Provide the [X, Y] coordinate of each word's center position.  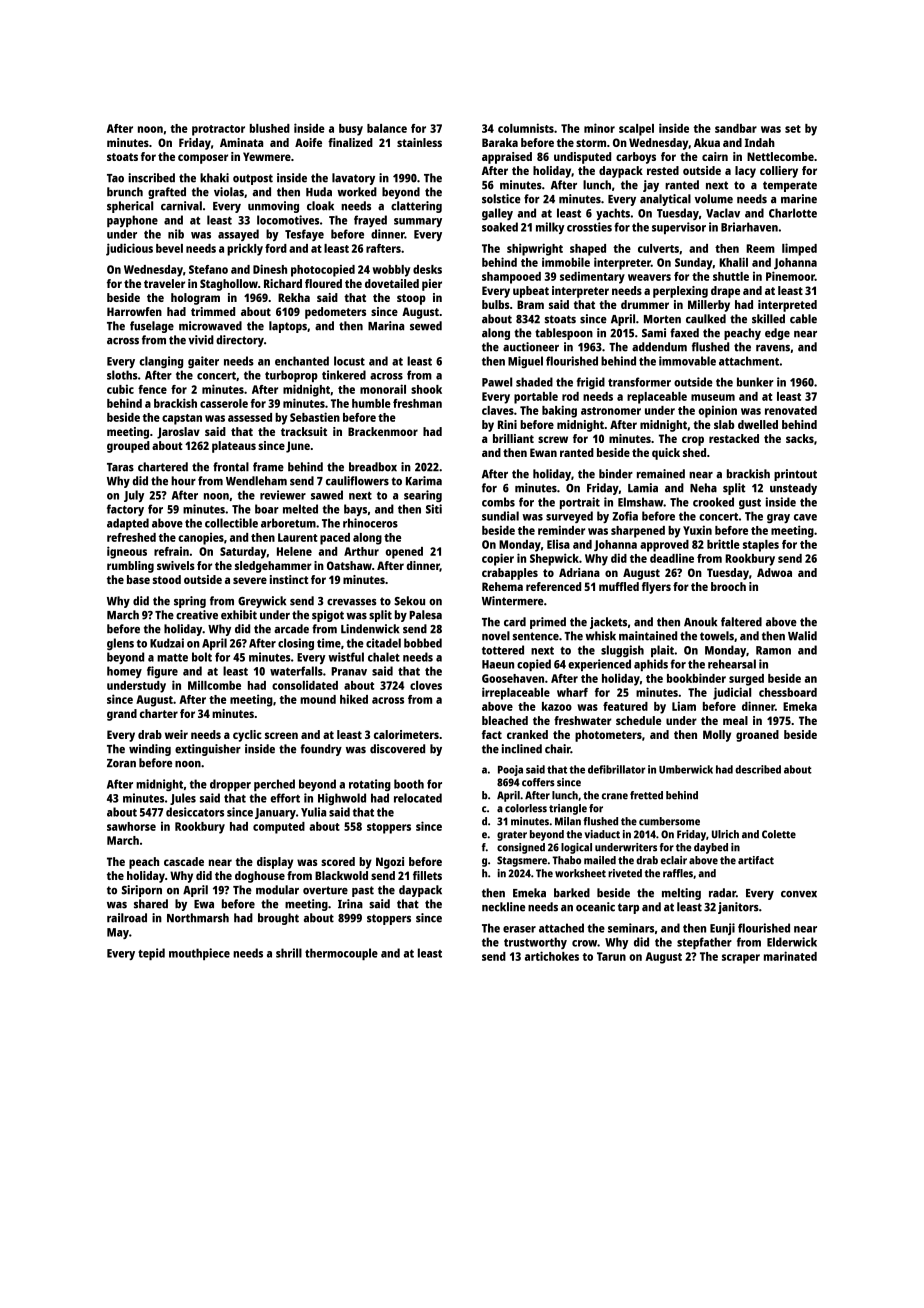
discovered [397, 749]
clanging [161, 362]
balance [387, 128]
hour [183, 481]
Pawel [497, 382]
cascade [184, 861]
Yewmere [267, 156]
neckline [503, 907]
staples [761, 546]
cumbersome [669, 821]
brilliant [513, 438]
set [793, 129]
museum [713, 397]
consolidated [305, 685]
